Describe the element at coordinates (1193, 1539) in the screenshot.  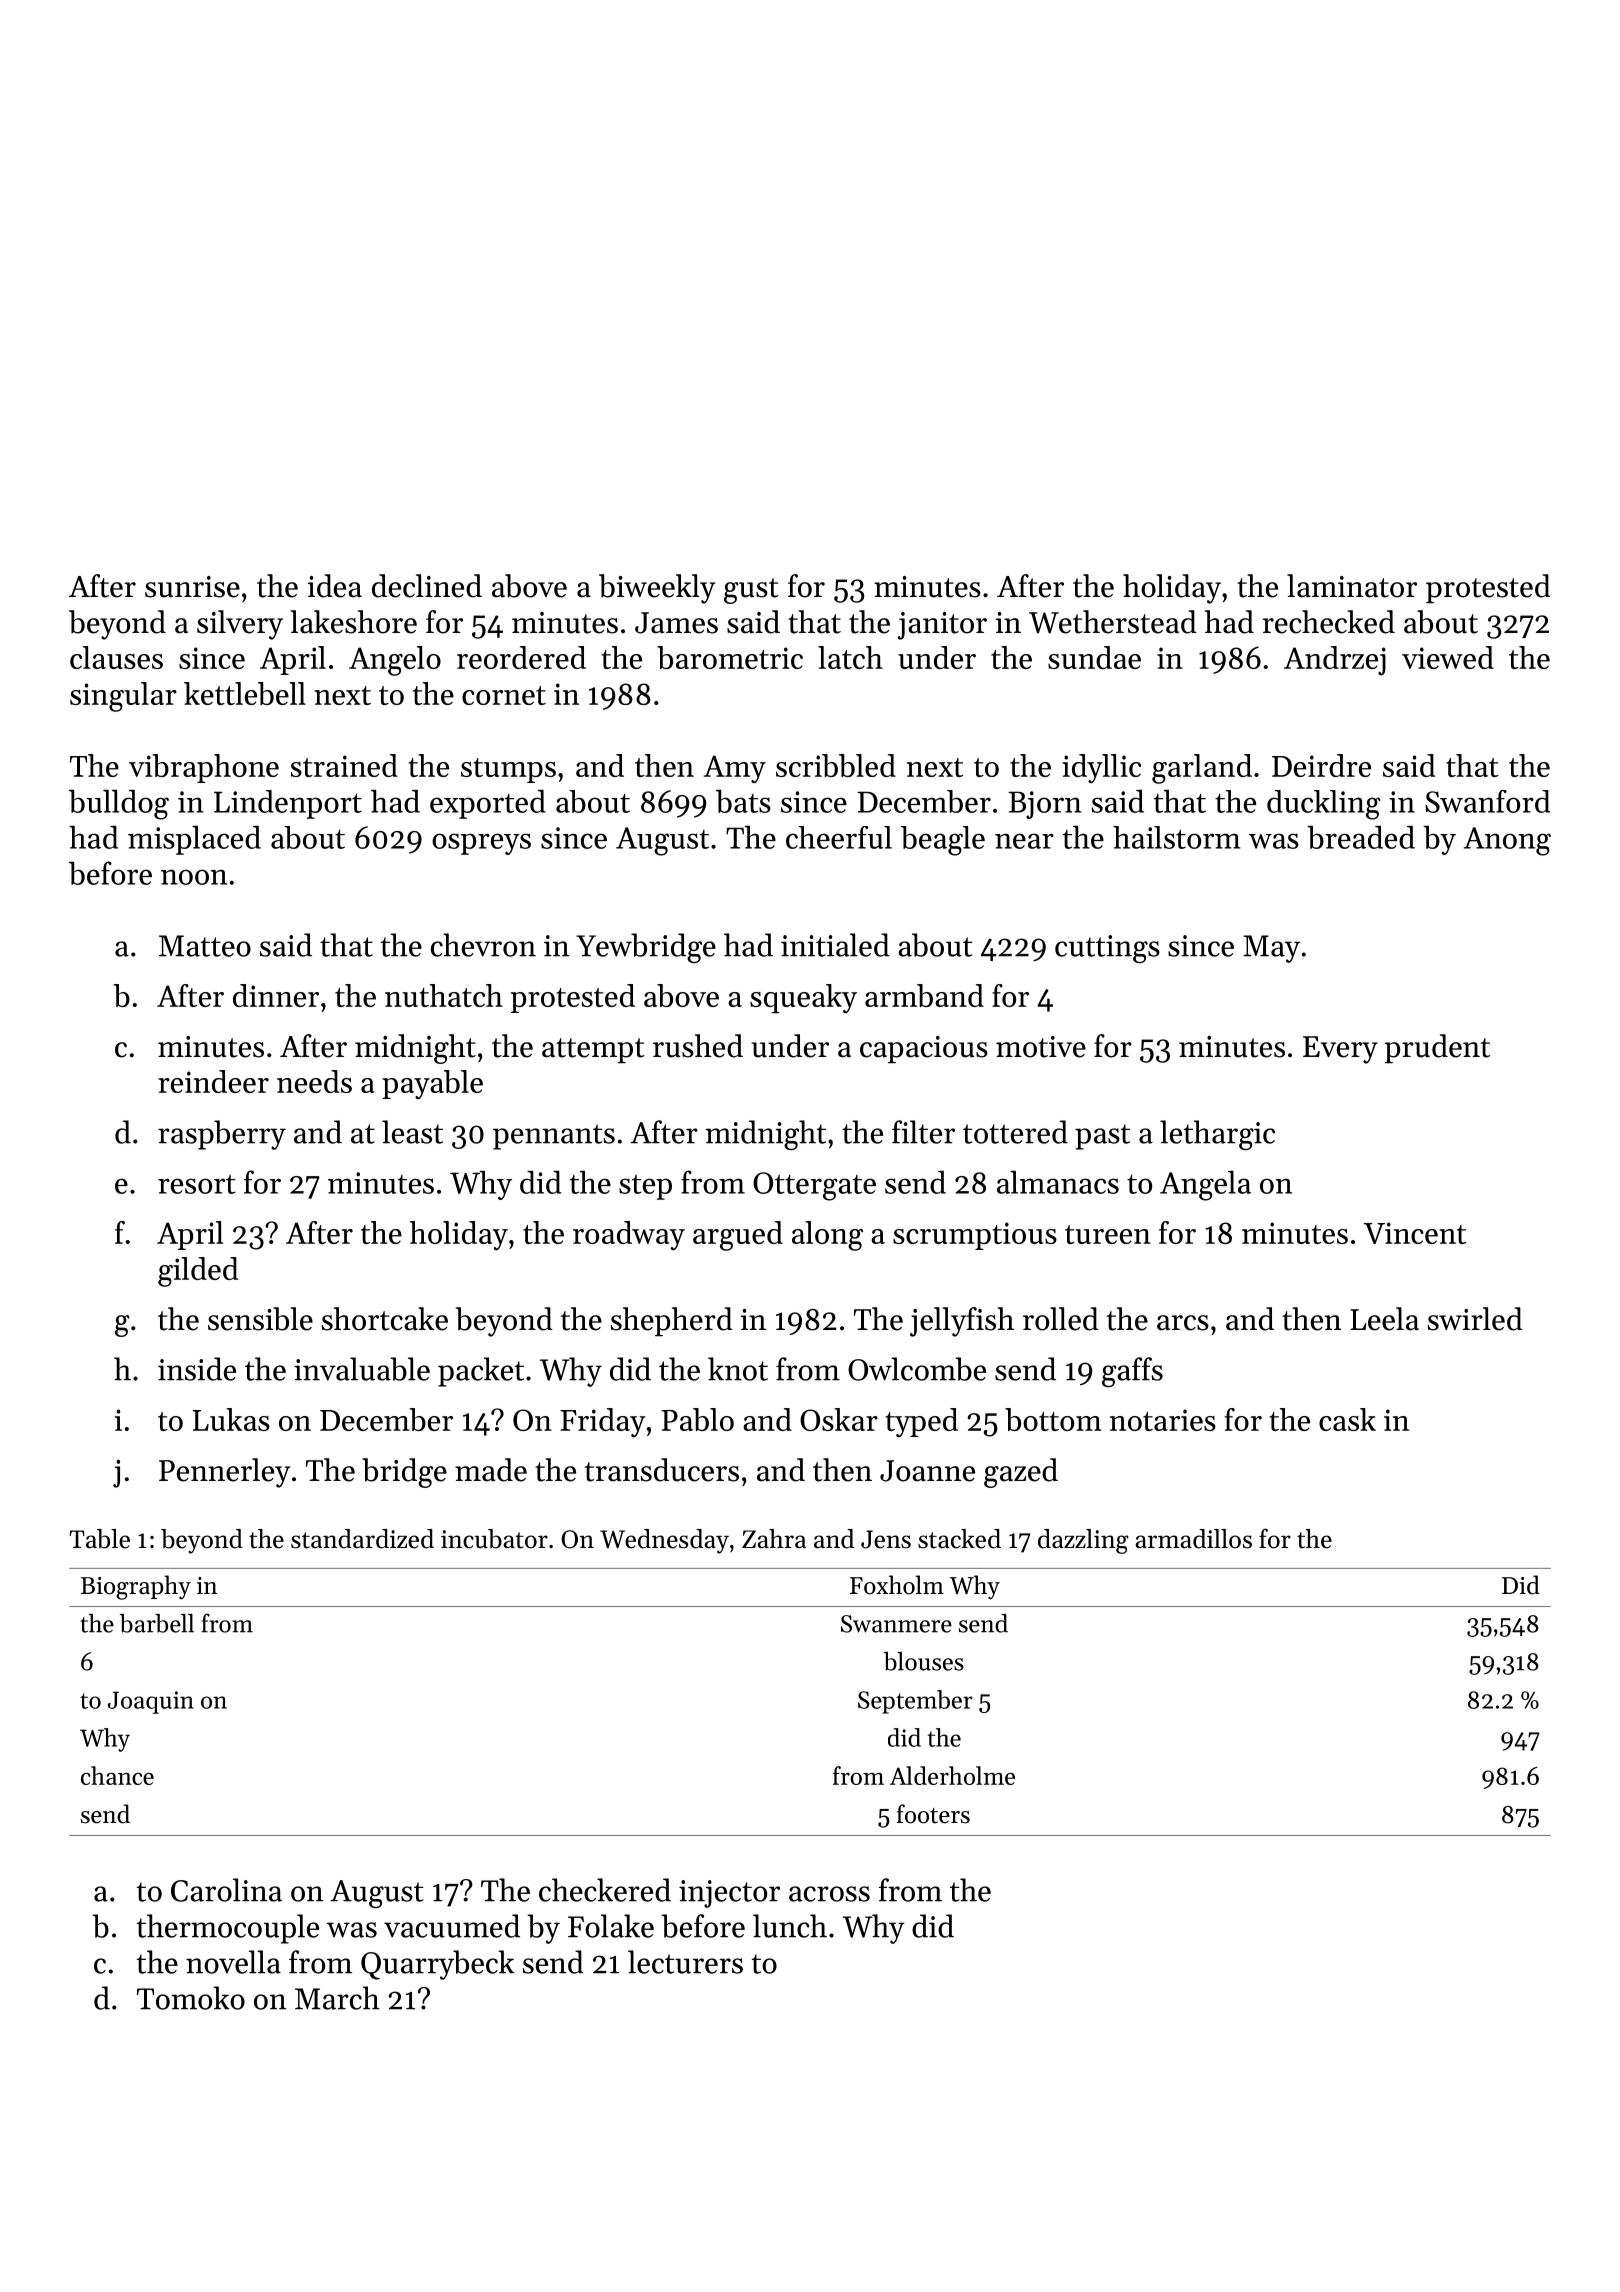
I see `armadillos` at that location.
